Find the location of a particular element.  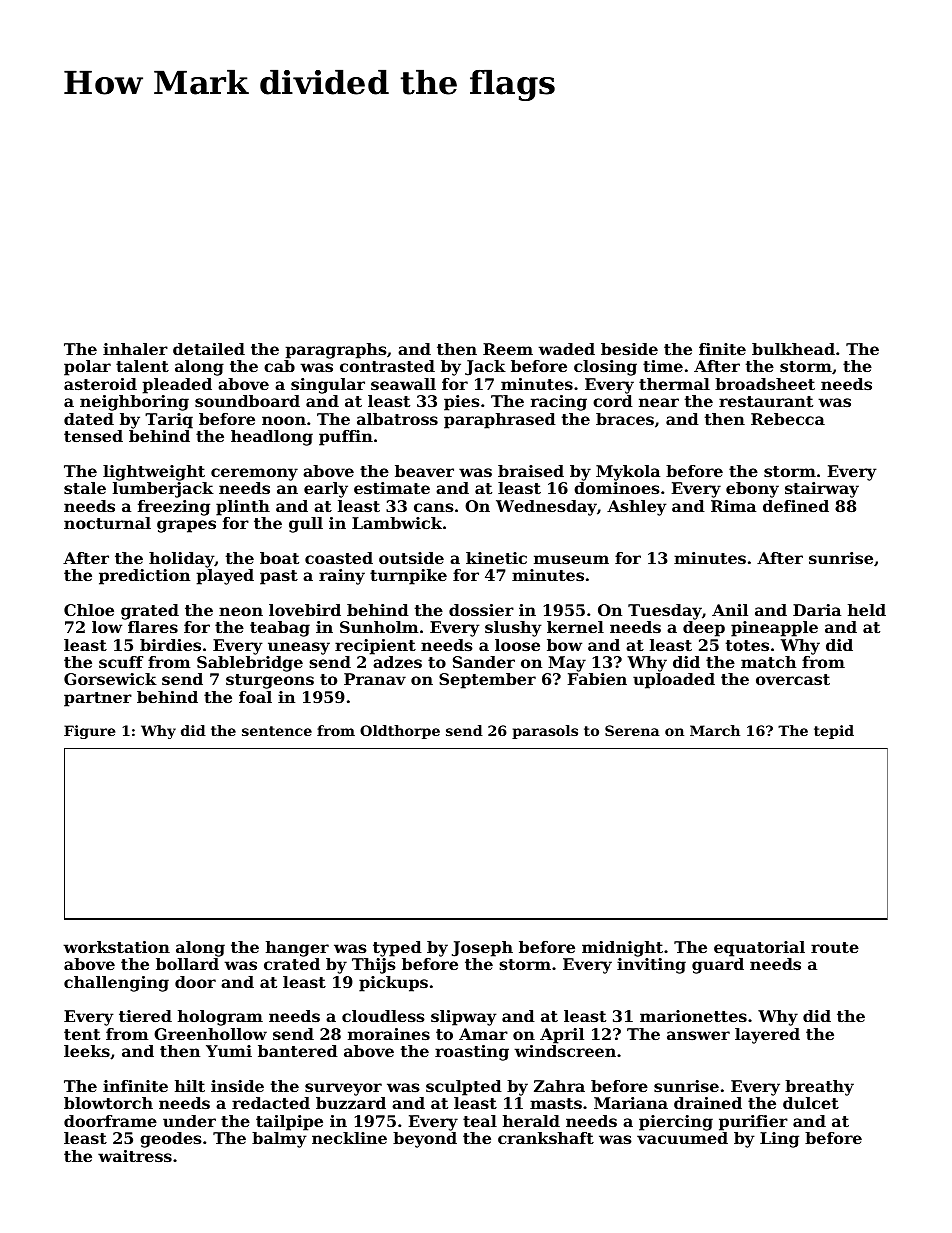

Joseph is located at coordinates (482, 949).
